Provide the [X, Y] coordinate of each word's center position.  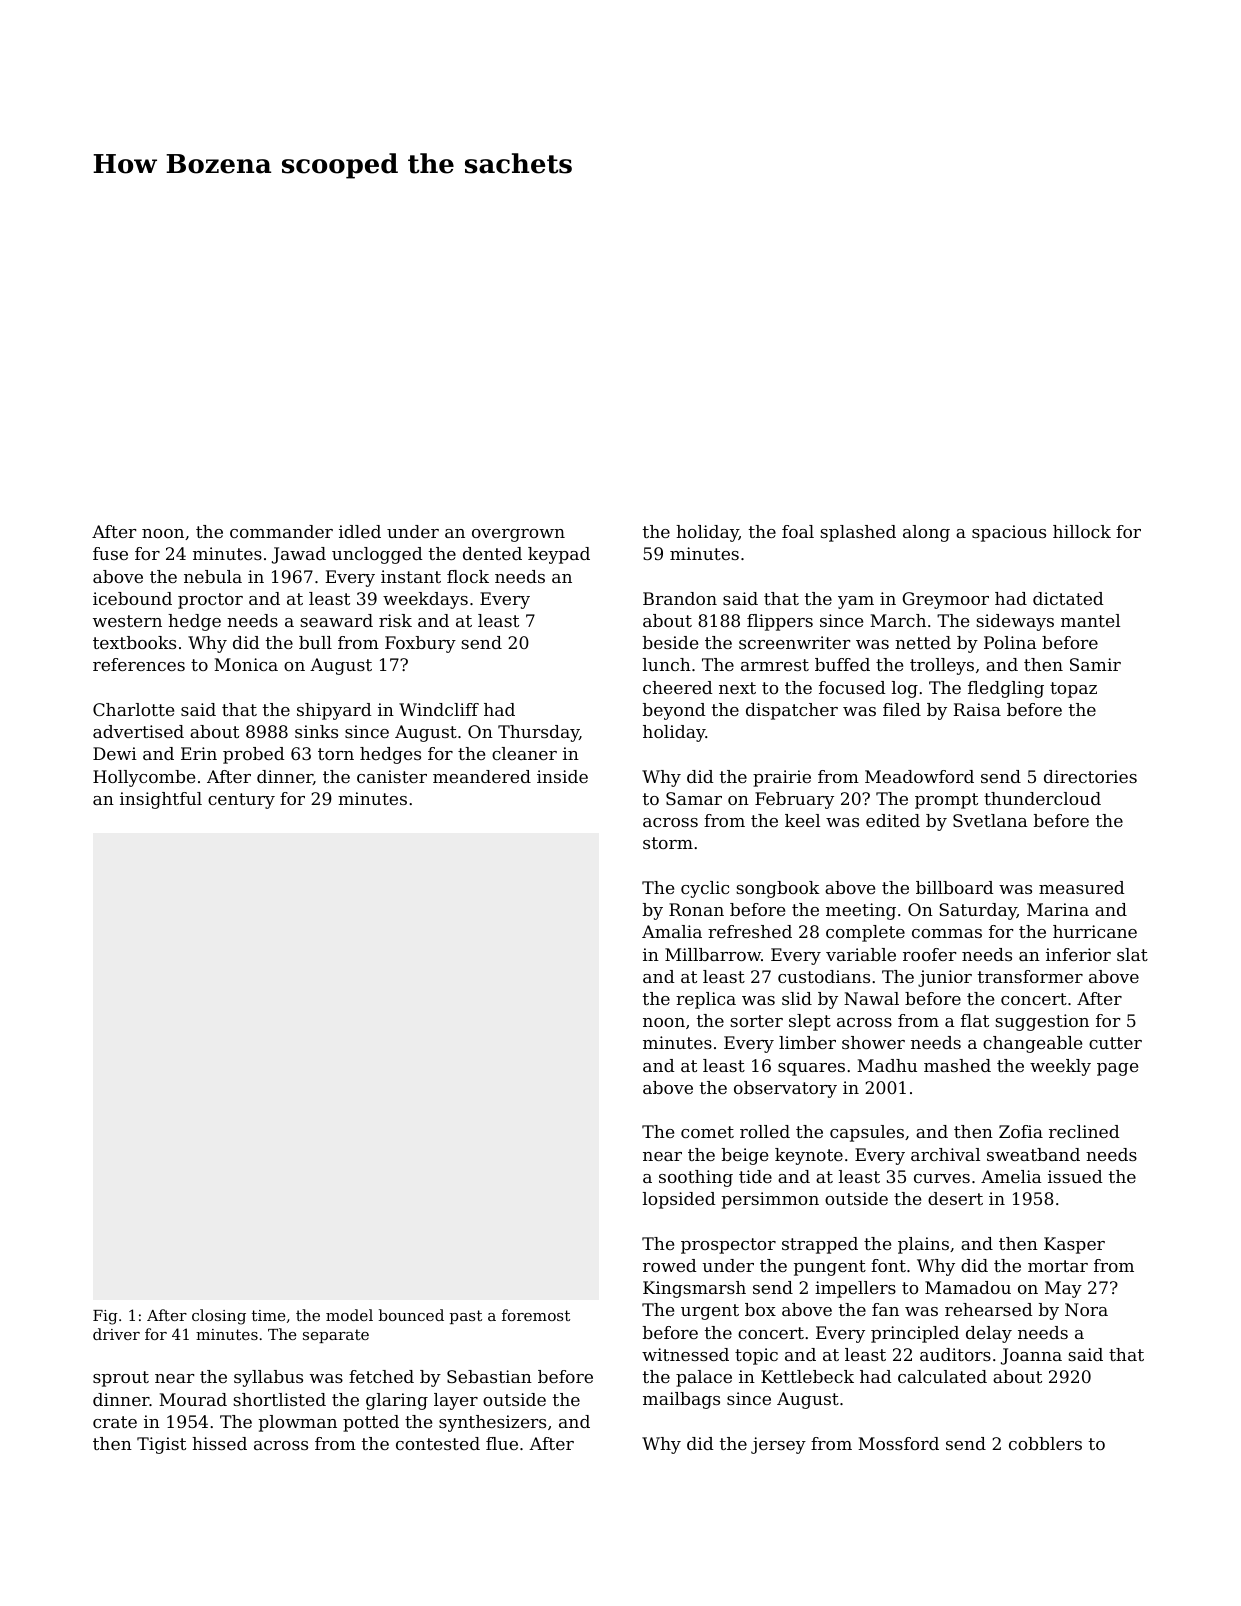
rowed [670, 1265]
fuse [110, 553]
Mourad [193, 1399]
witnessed [685, 1354]
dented [492, 553]
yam [856, 602]
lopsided [679, 1200]
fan [885, 1309]
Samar [694, 798]
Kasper [1074, 1245]
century [241, 801]
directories [1090, 776]
